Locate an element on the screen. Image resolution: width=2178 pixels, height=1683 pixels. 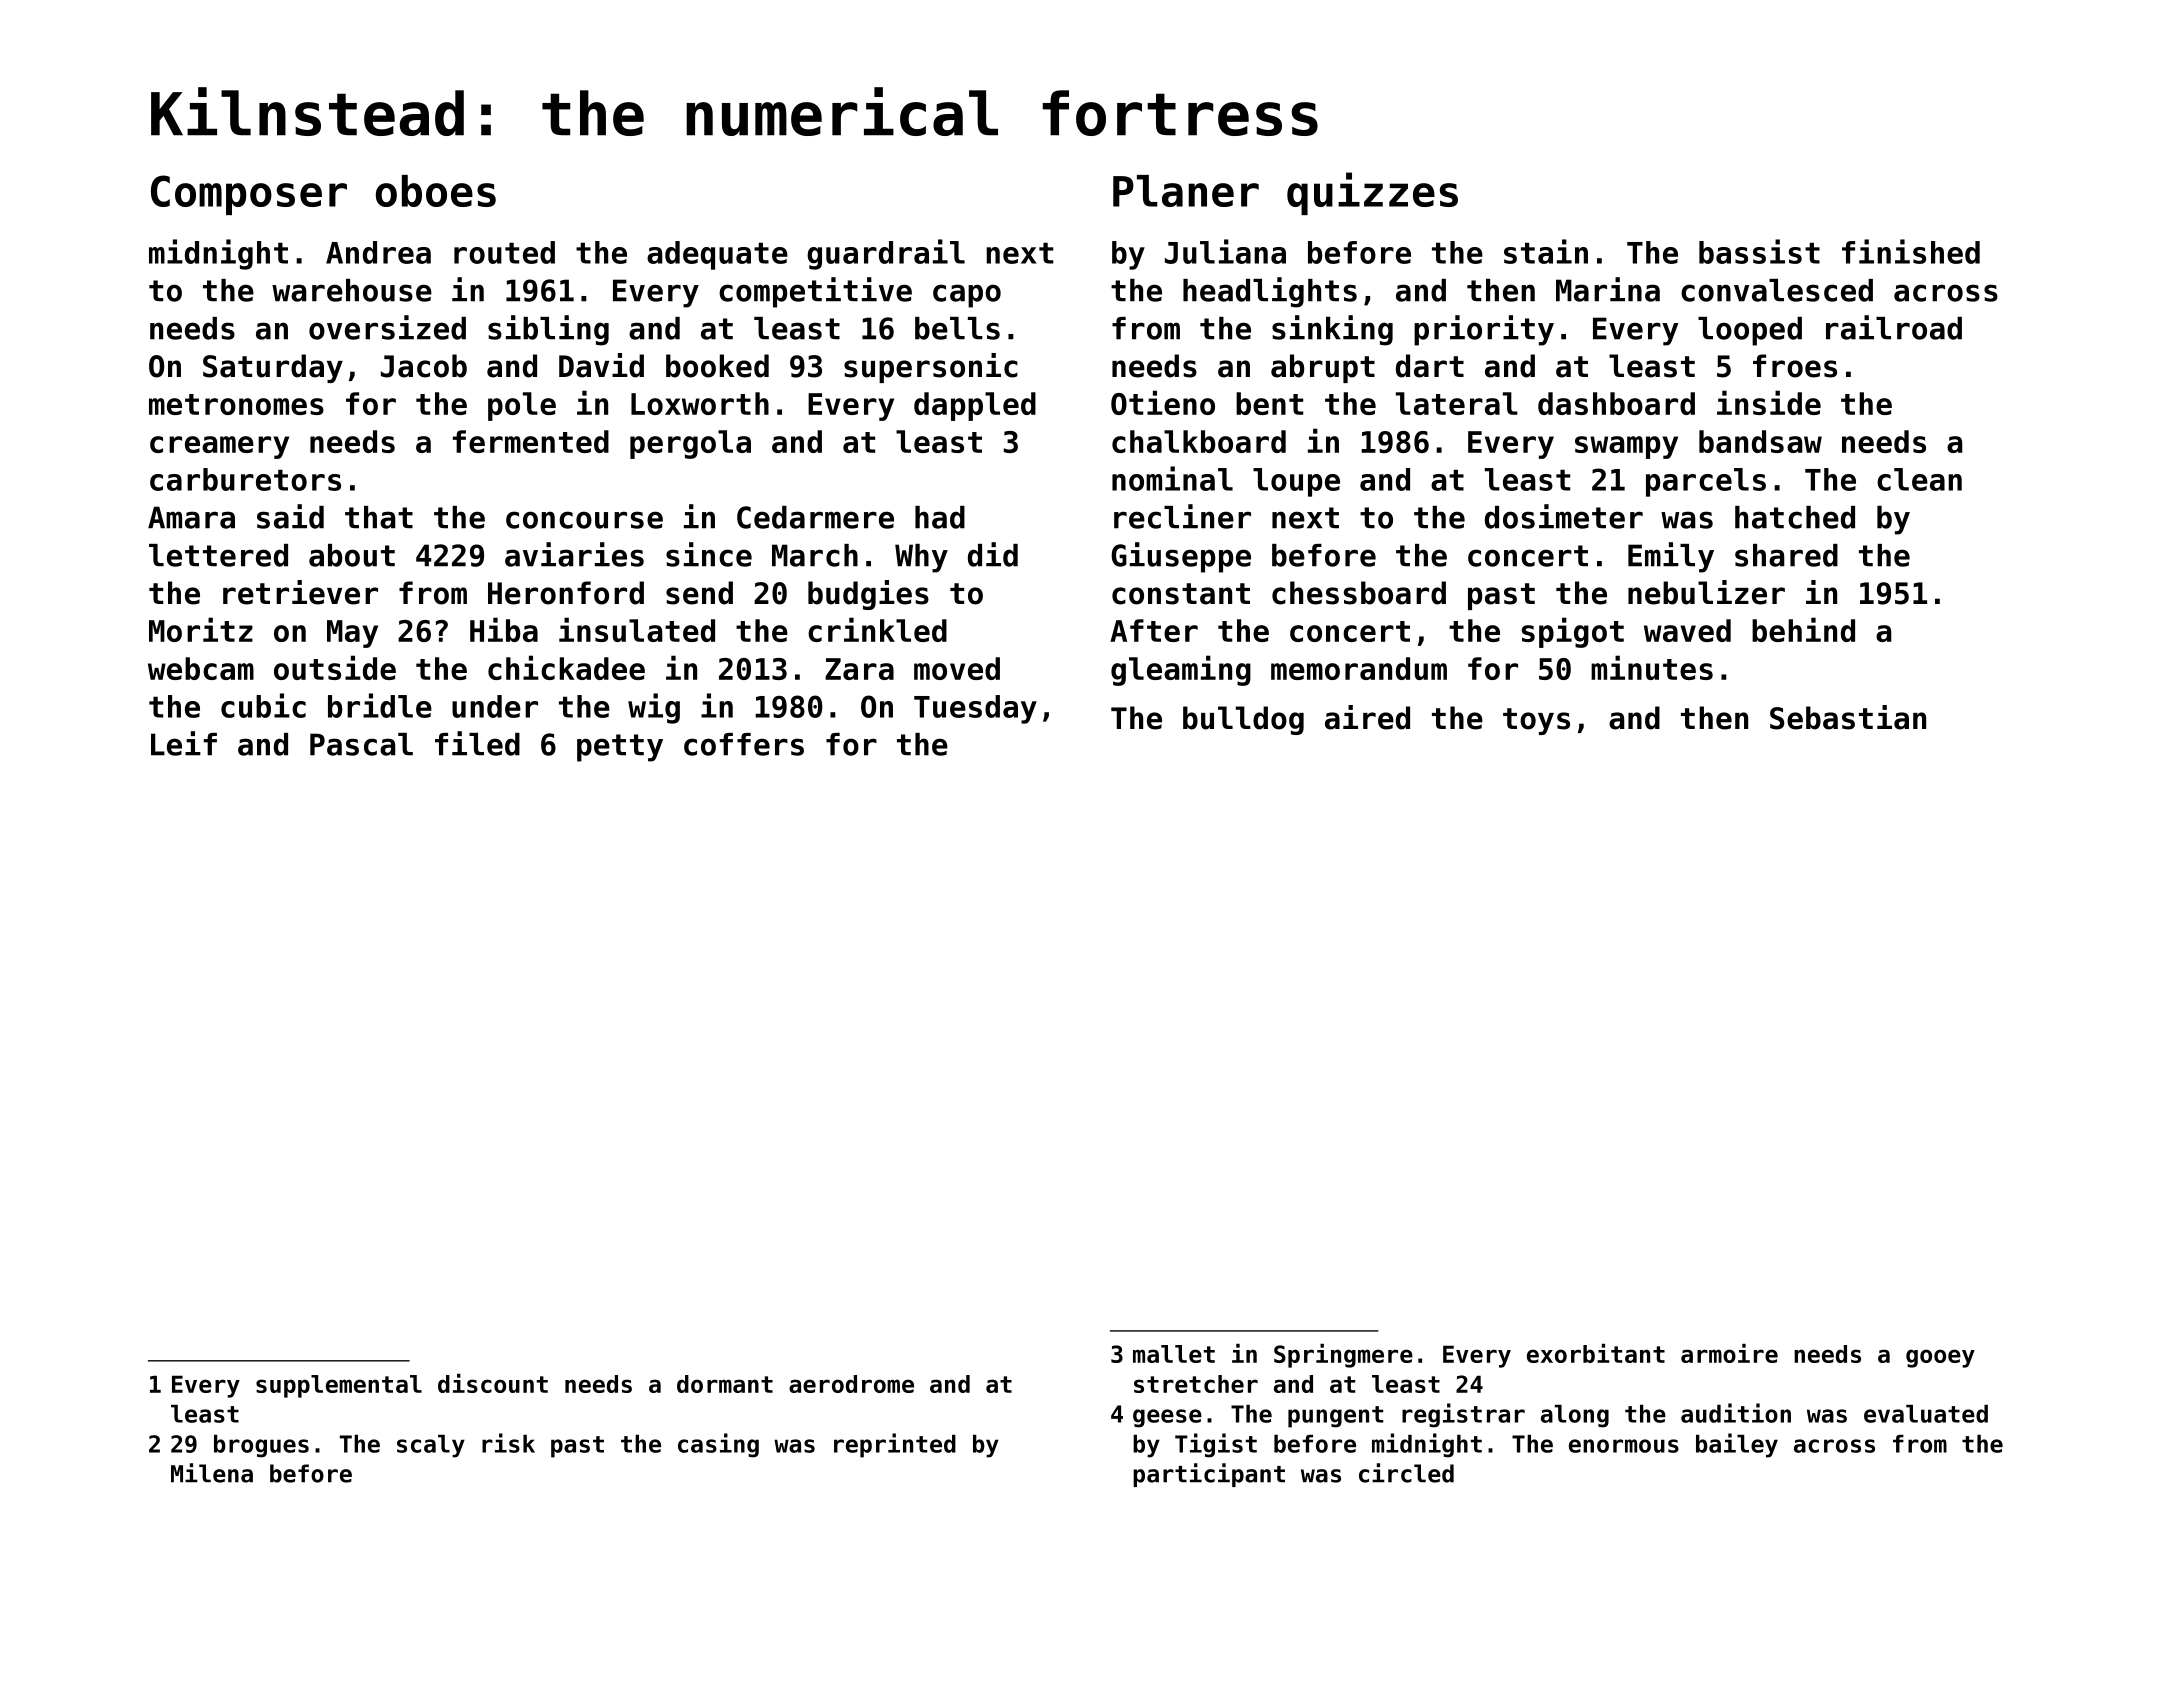
mallet is located at coordinates (1174, 1354).
